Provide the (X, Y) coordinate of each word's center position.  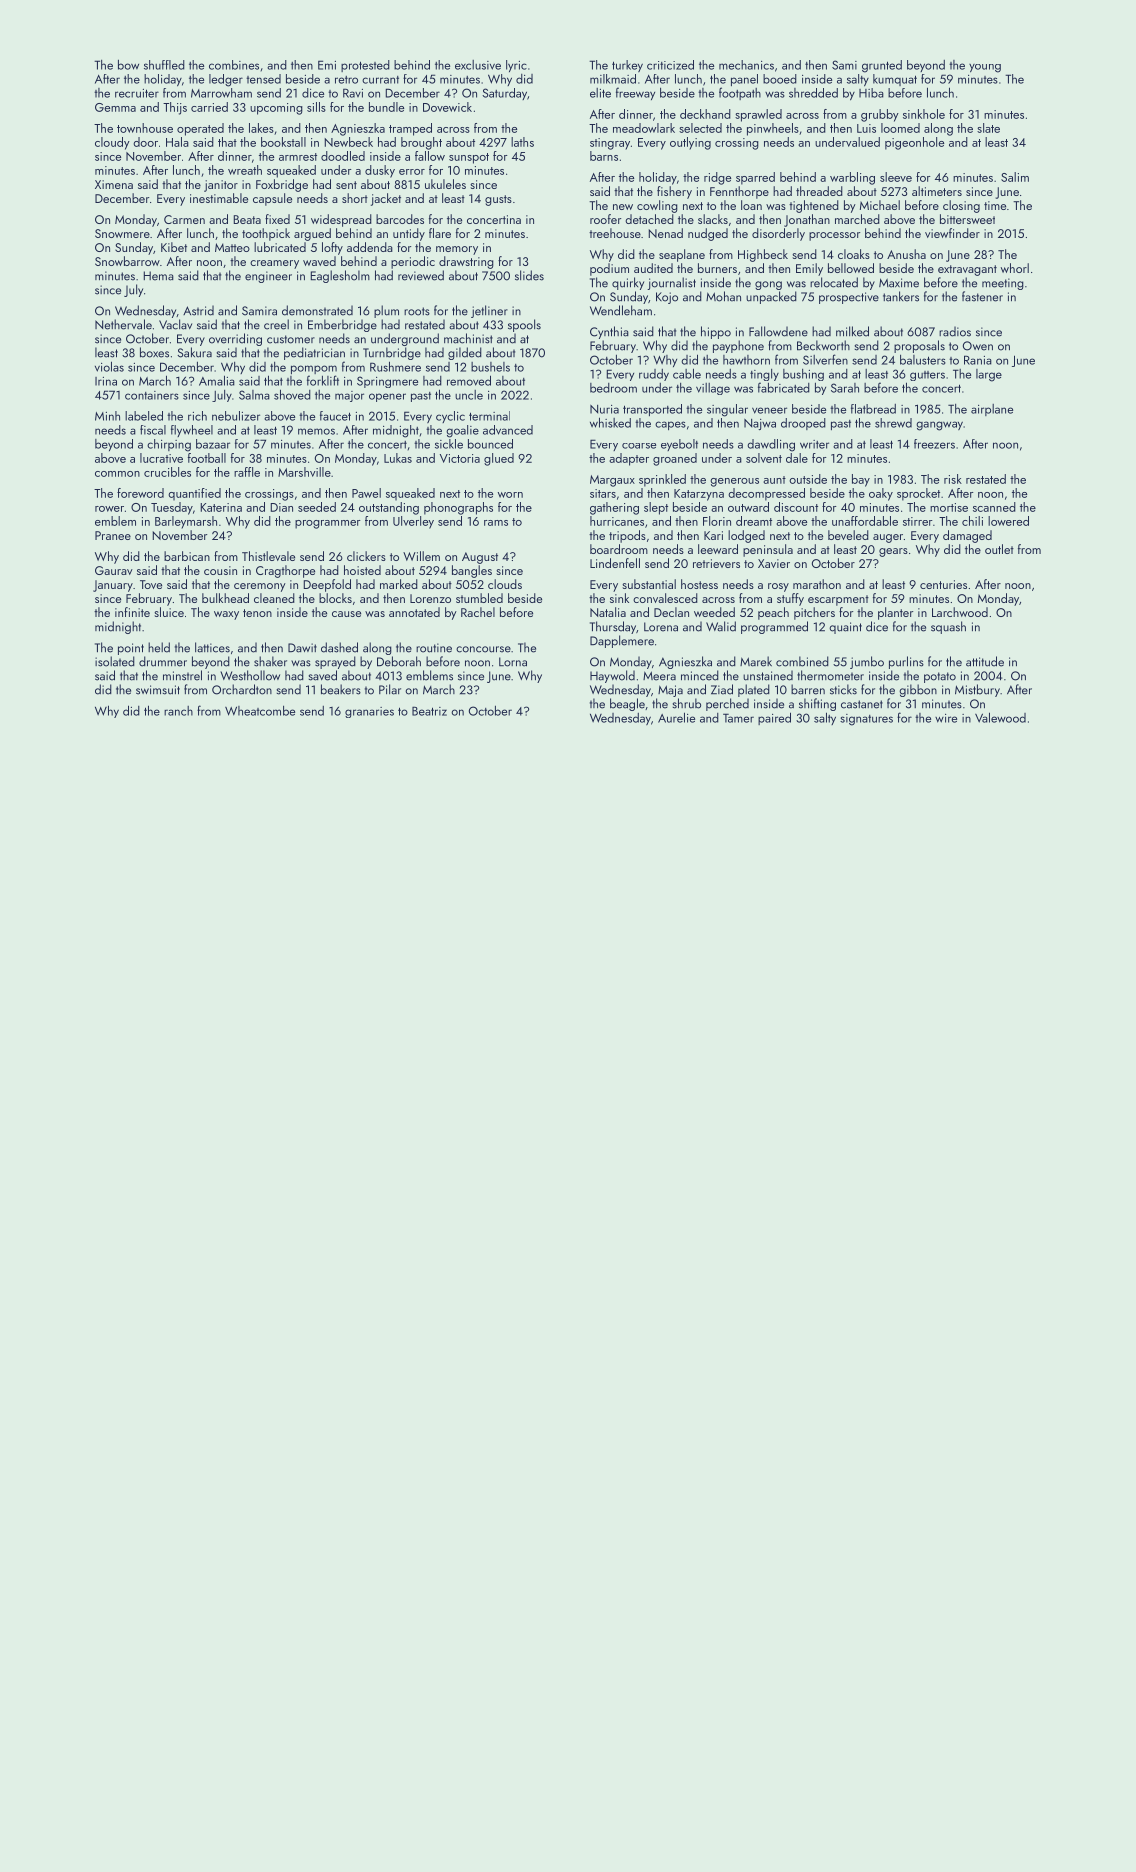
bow (128, 65)
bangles (472, 571)
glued (499, 459)
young (985, 68)
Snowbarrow (127, 261)
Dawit (302, 648)
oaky (881, 494)
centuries (943, 584)
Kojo (667, 298)
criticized (670, 65)
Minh (107, 416)
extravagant (967, 270)
